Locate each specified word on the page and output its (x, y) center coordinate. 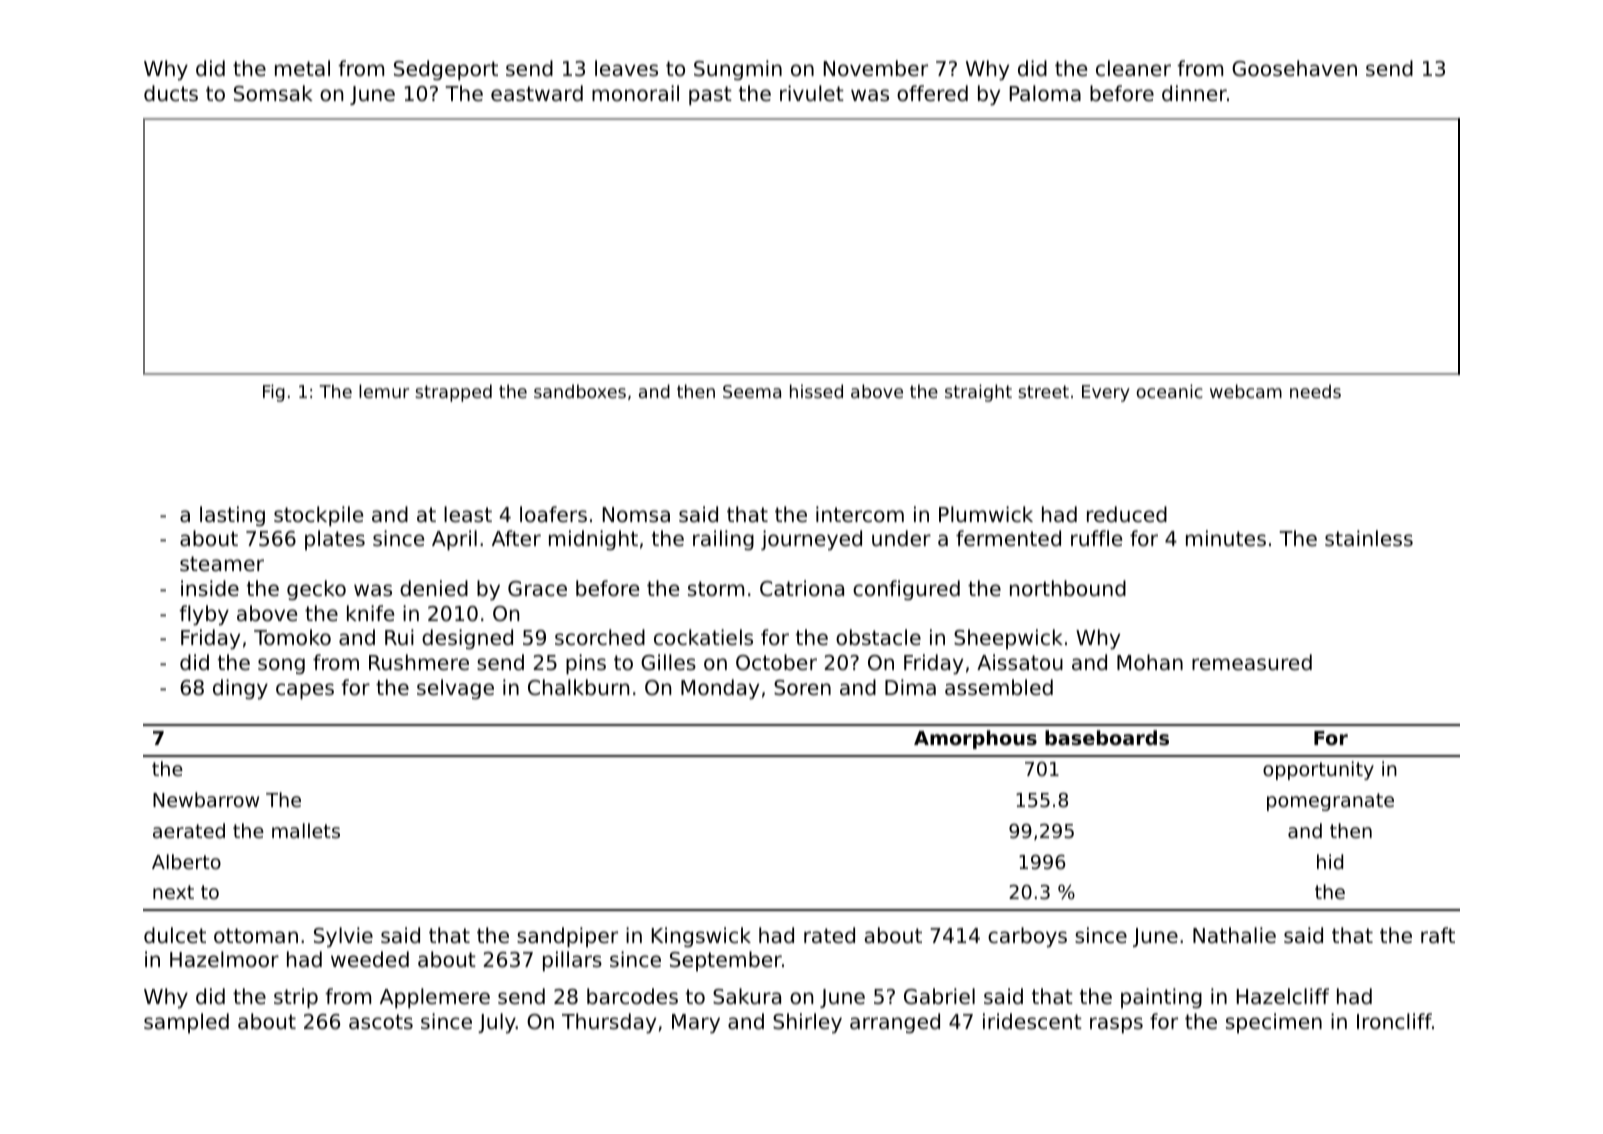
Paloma (1045, 93)
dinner (1194, 93)
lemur (384, 391)
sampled (186, 1023)
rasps (1116, 1025)
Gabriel (939, 996)
